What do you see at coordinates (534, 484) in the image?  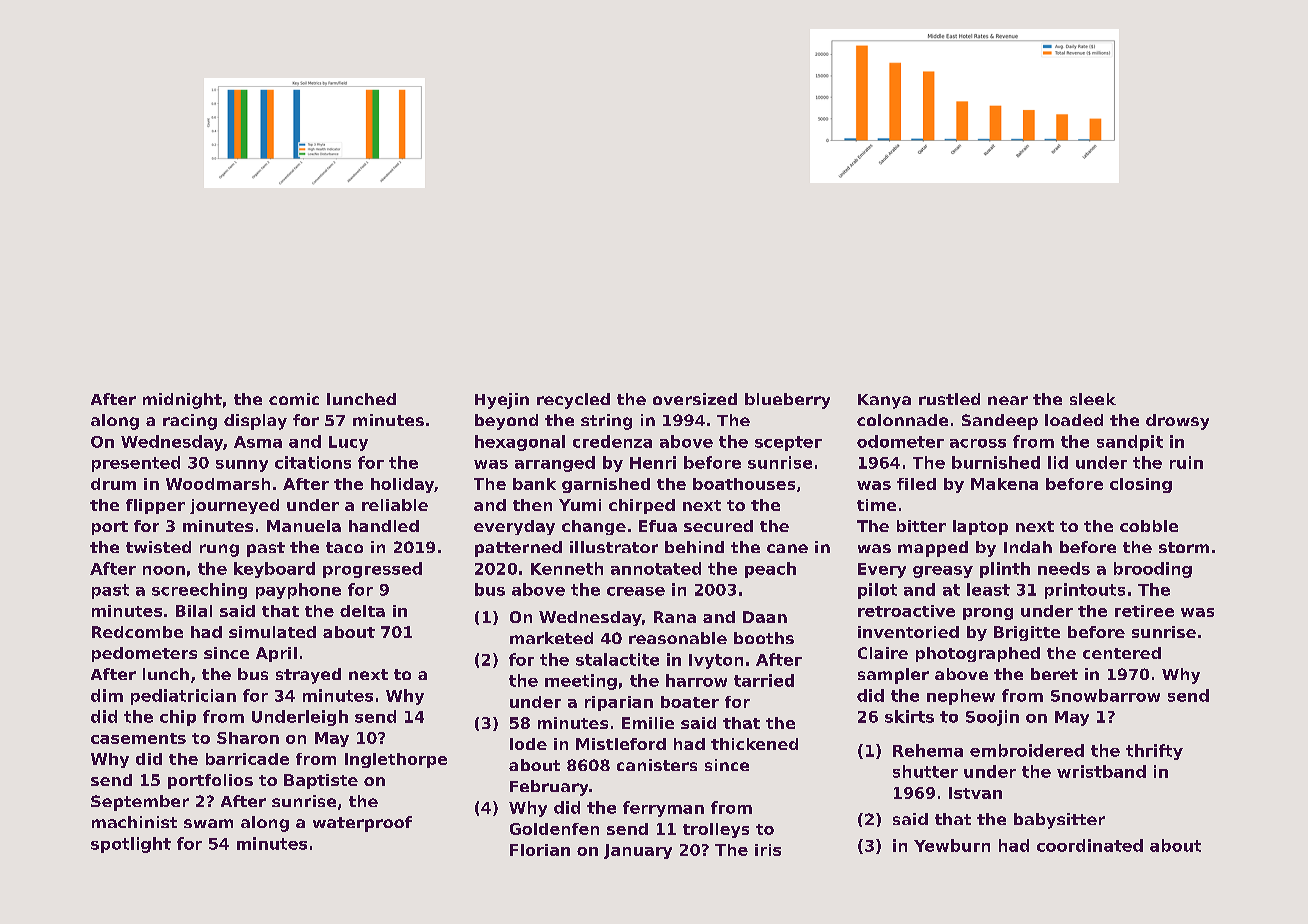 I see `bank` at bounding box center [534, 484].
